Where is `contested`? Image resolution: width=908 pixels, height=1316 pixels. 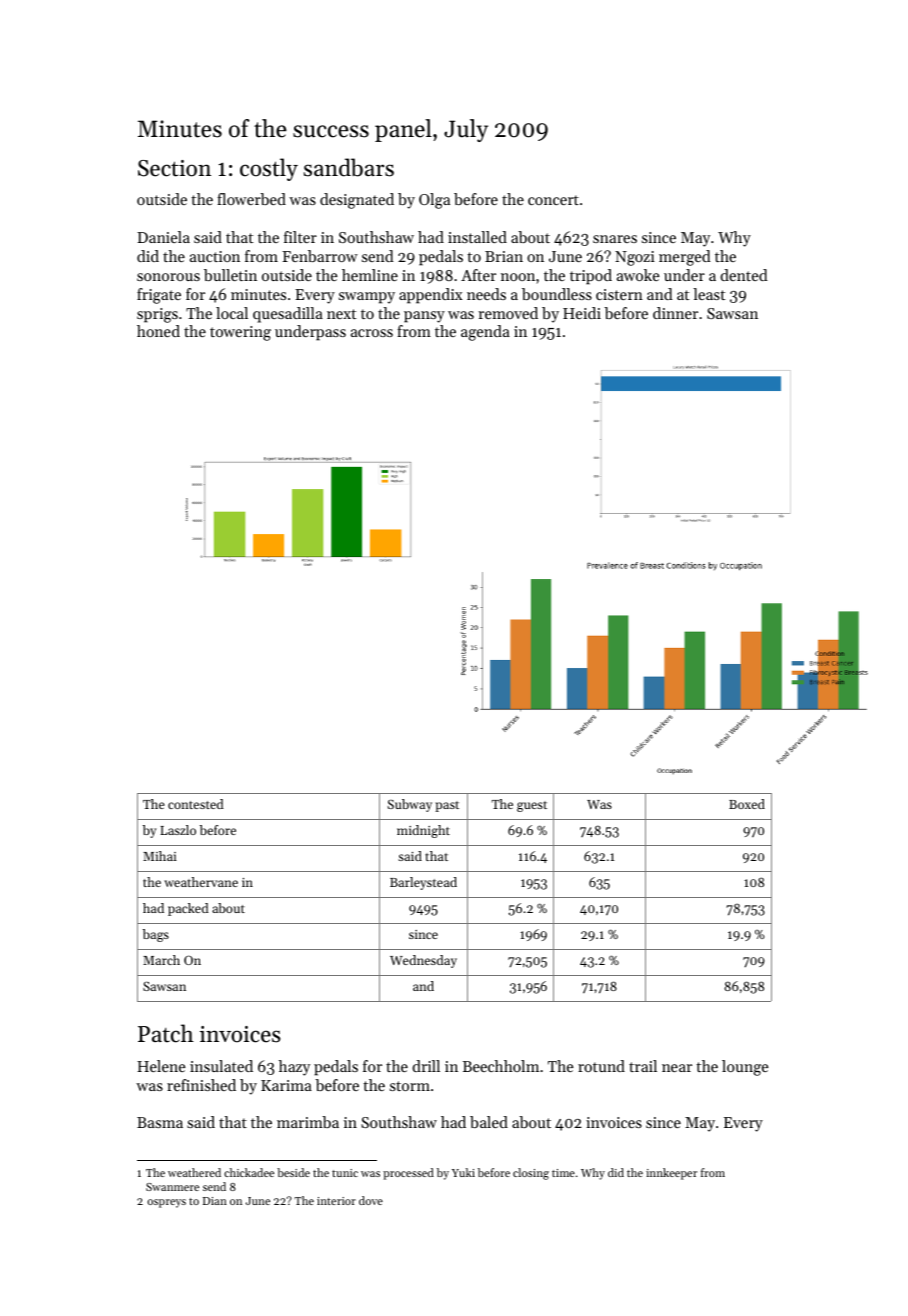 contested is located at coordinates (196, 804).
